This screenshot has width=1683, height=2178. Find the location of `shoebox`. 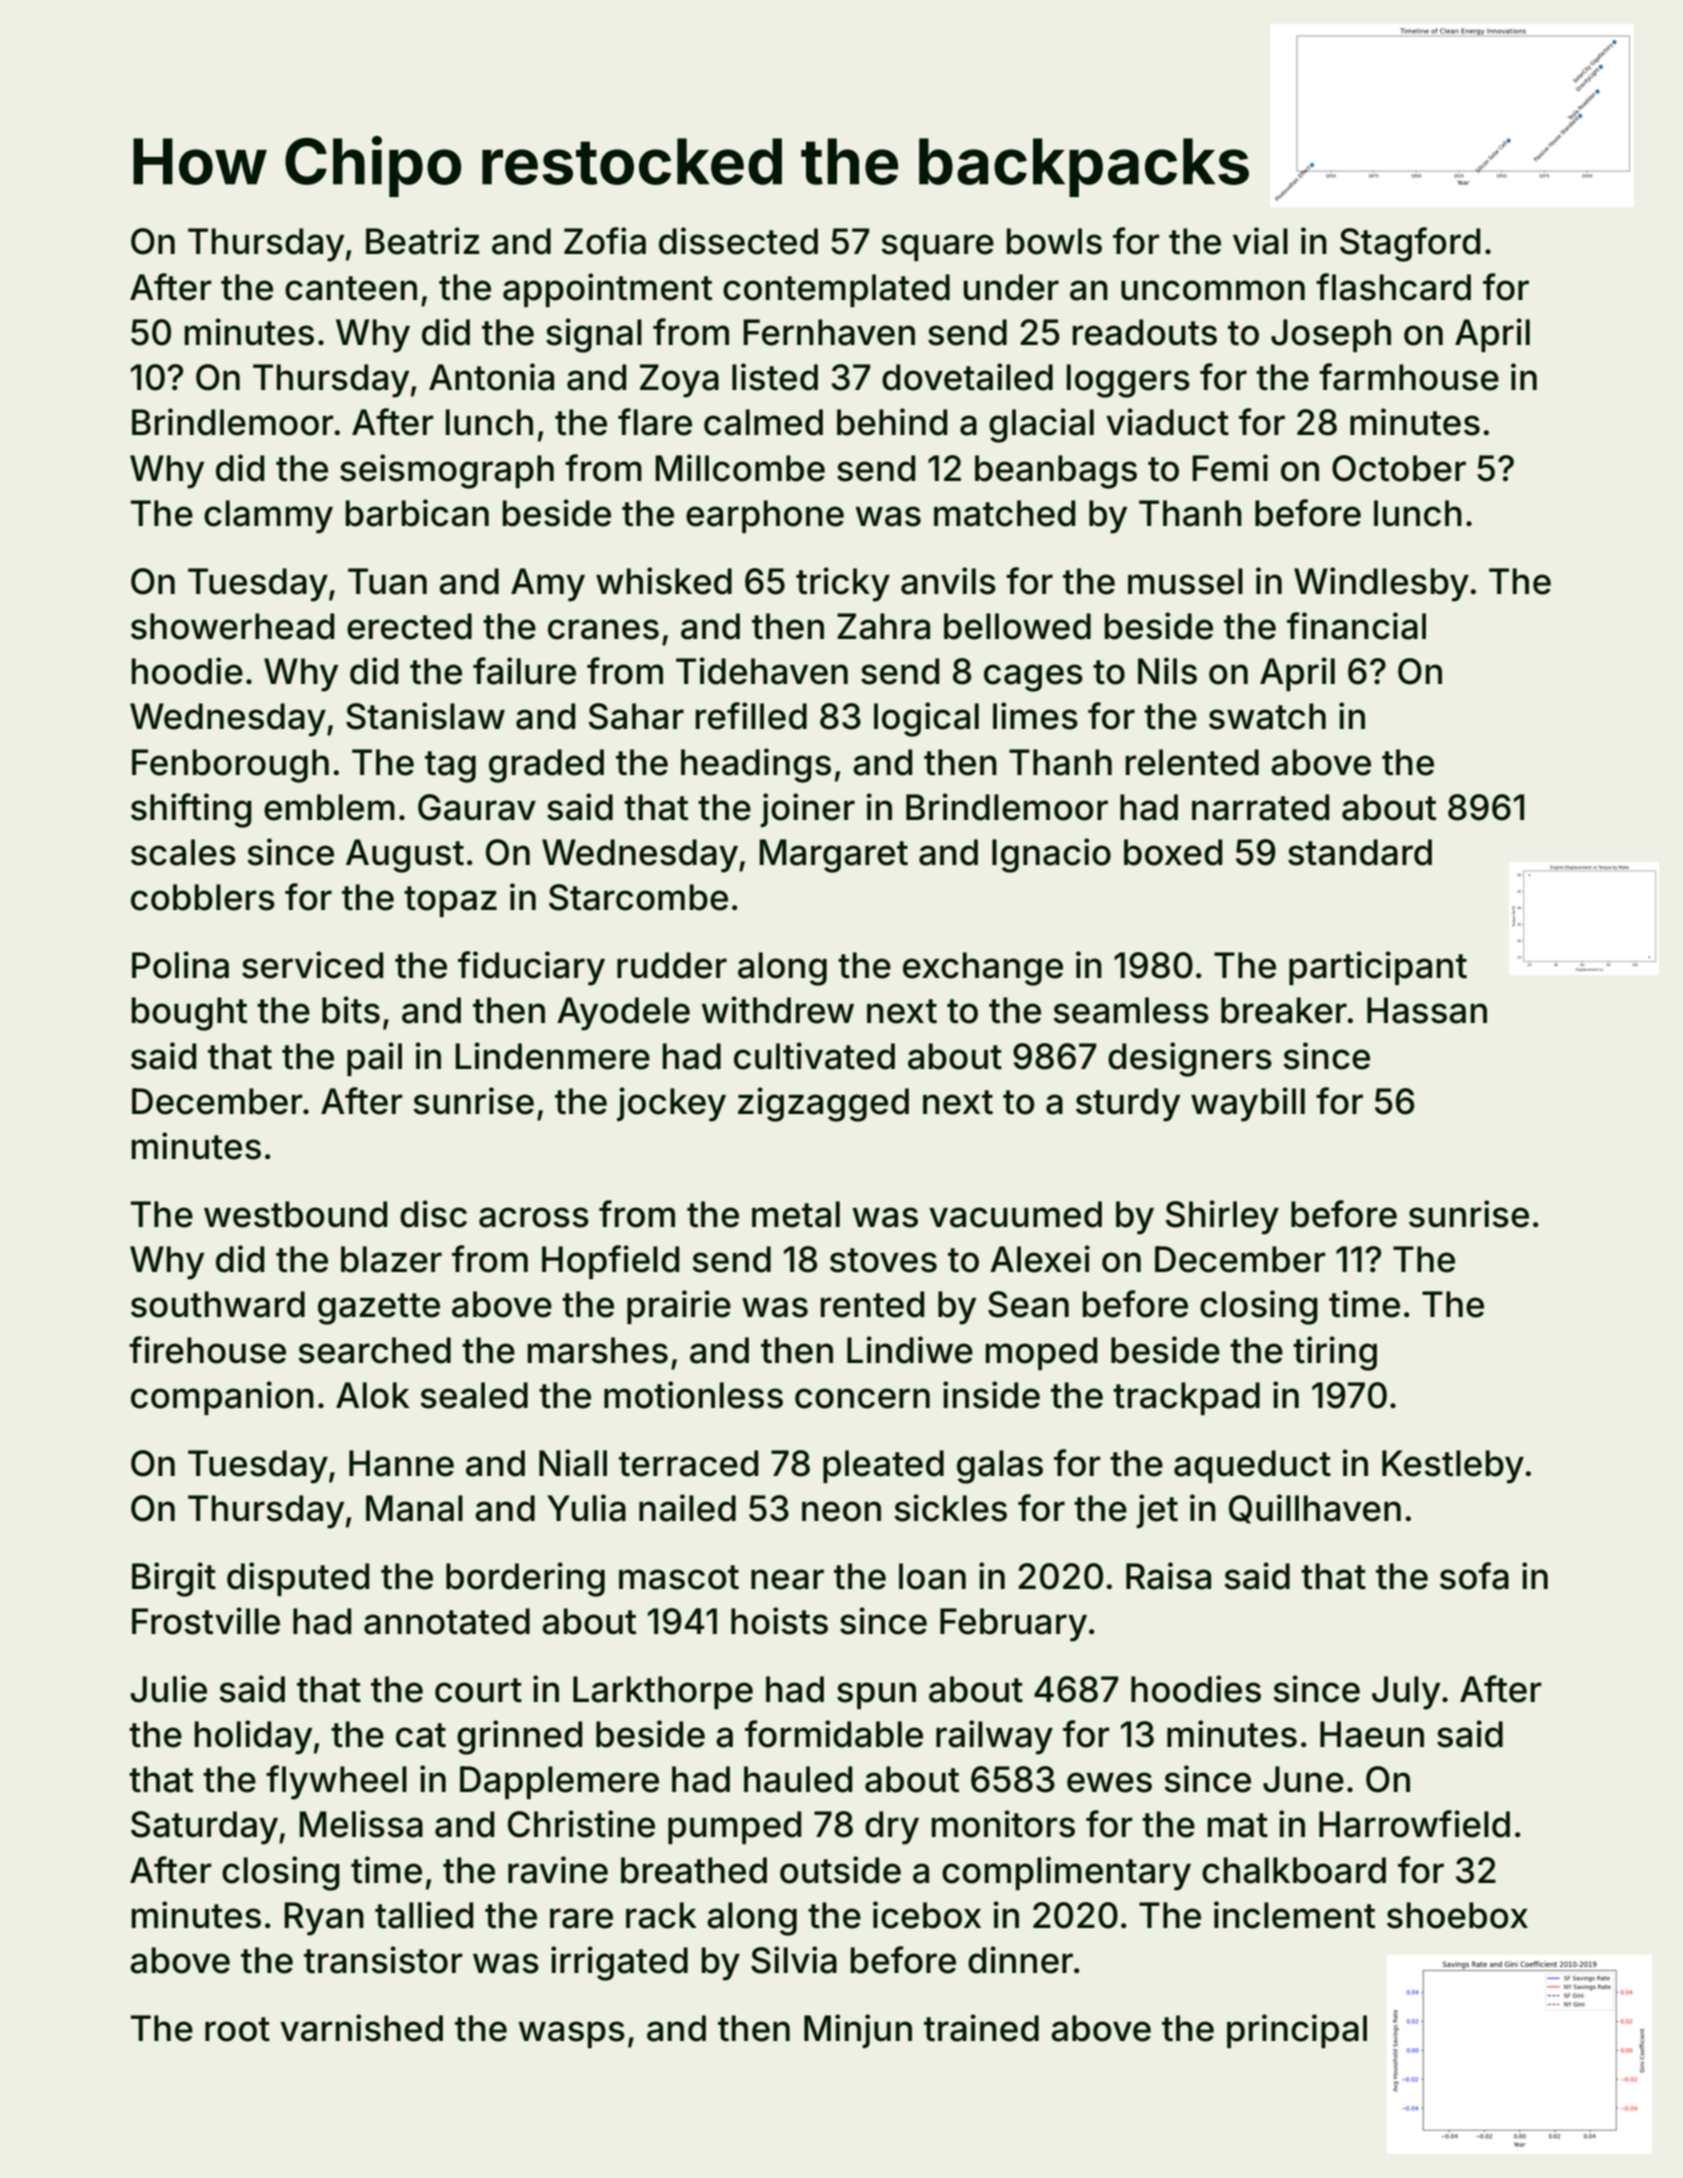

shoebox is located at coordinates (1457, 1915).
